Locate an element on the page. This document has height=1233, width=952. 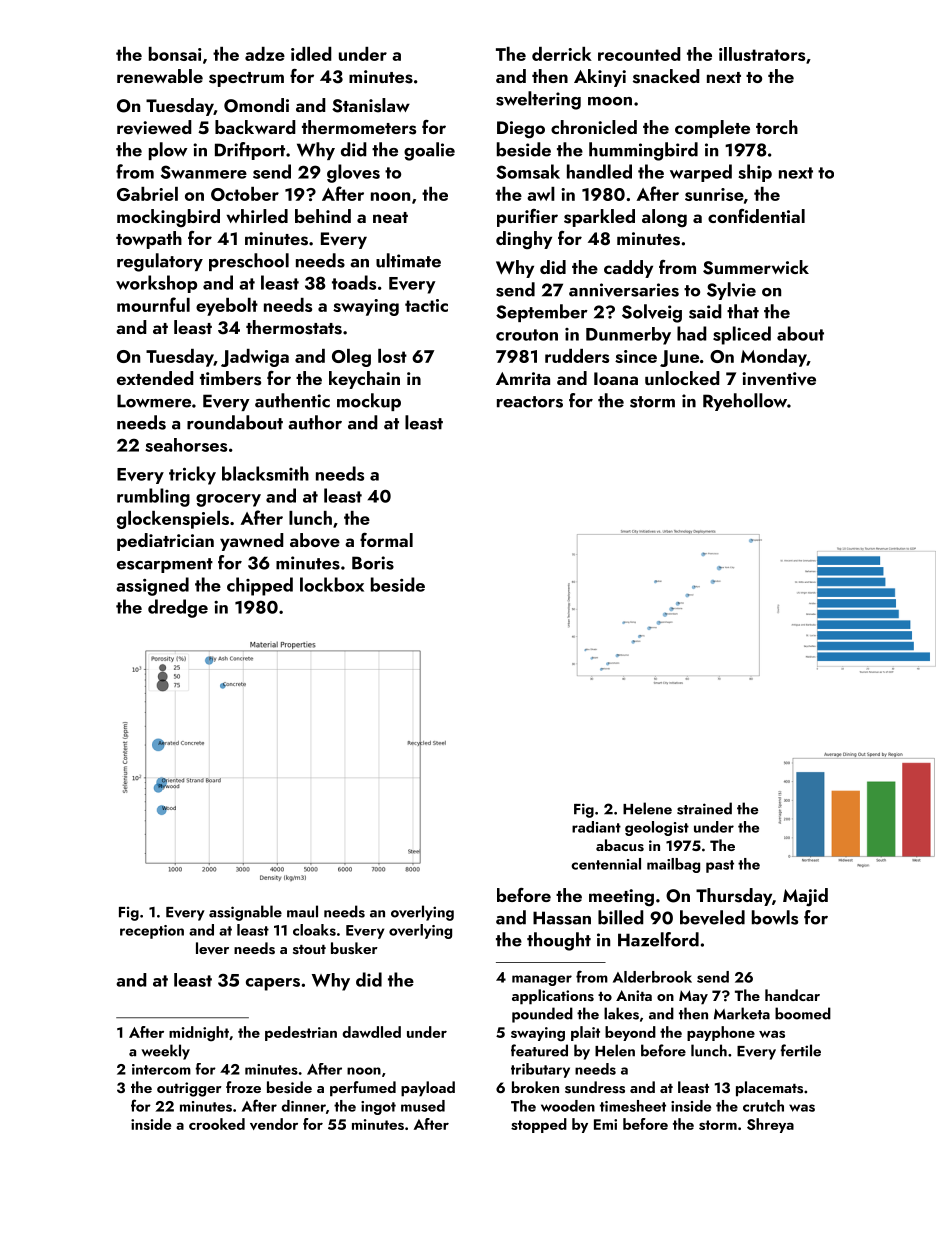
Lowmere is located at coordinates (154, 401).
